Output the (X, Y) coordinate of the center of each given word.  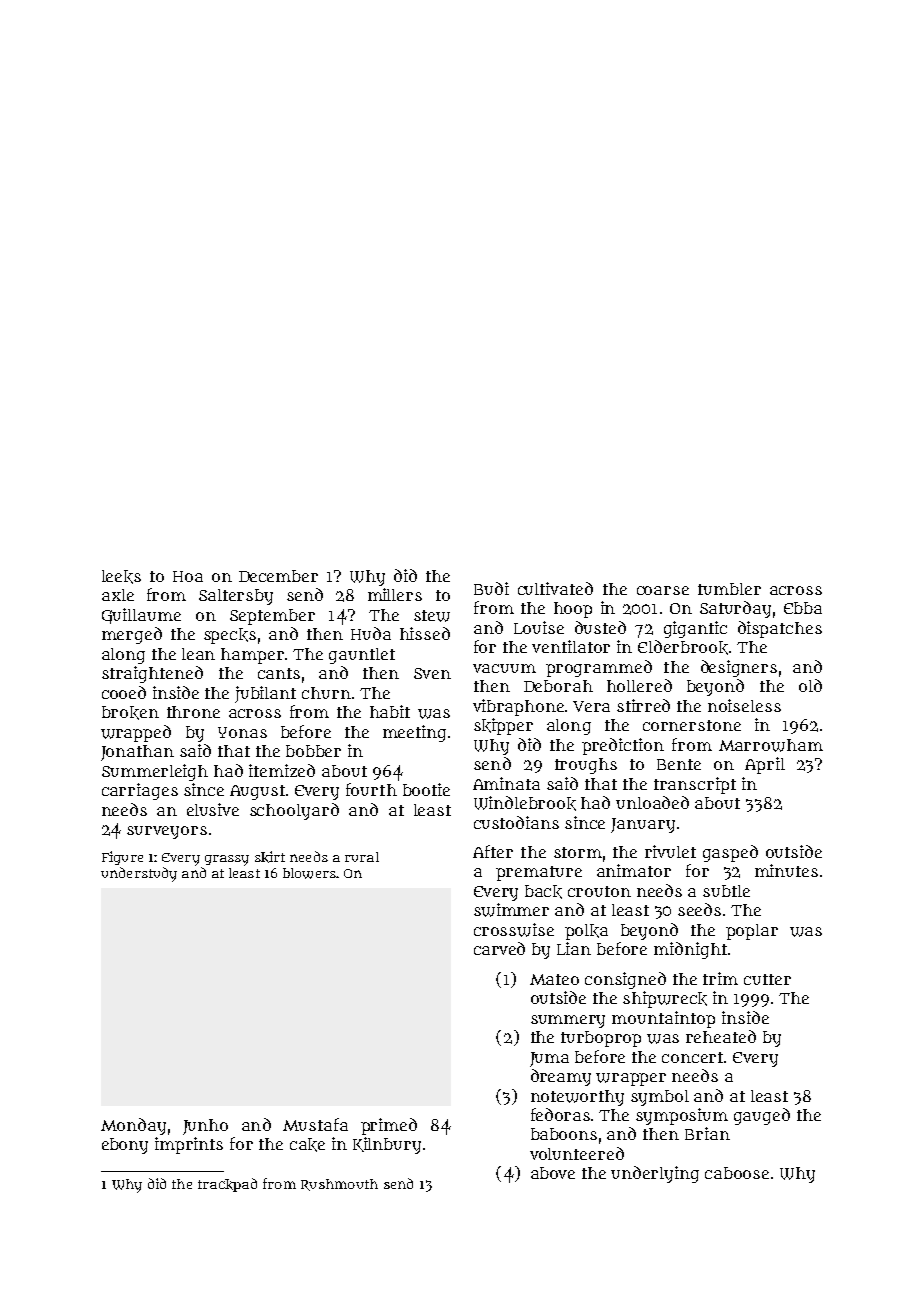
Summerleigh (155, 772)
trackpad (227, 1185)
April (765, 765)
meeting (414, 733)
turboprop (601, 1039)
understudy (139, 874)
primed (389, 1126)
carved (499, 948)
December (278, 576)
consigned (625, 980)
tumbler (729, 589)
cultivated (555, 588)
